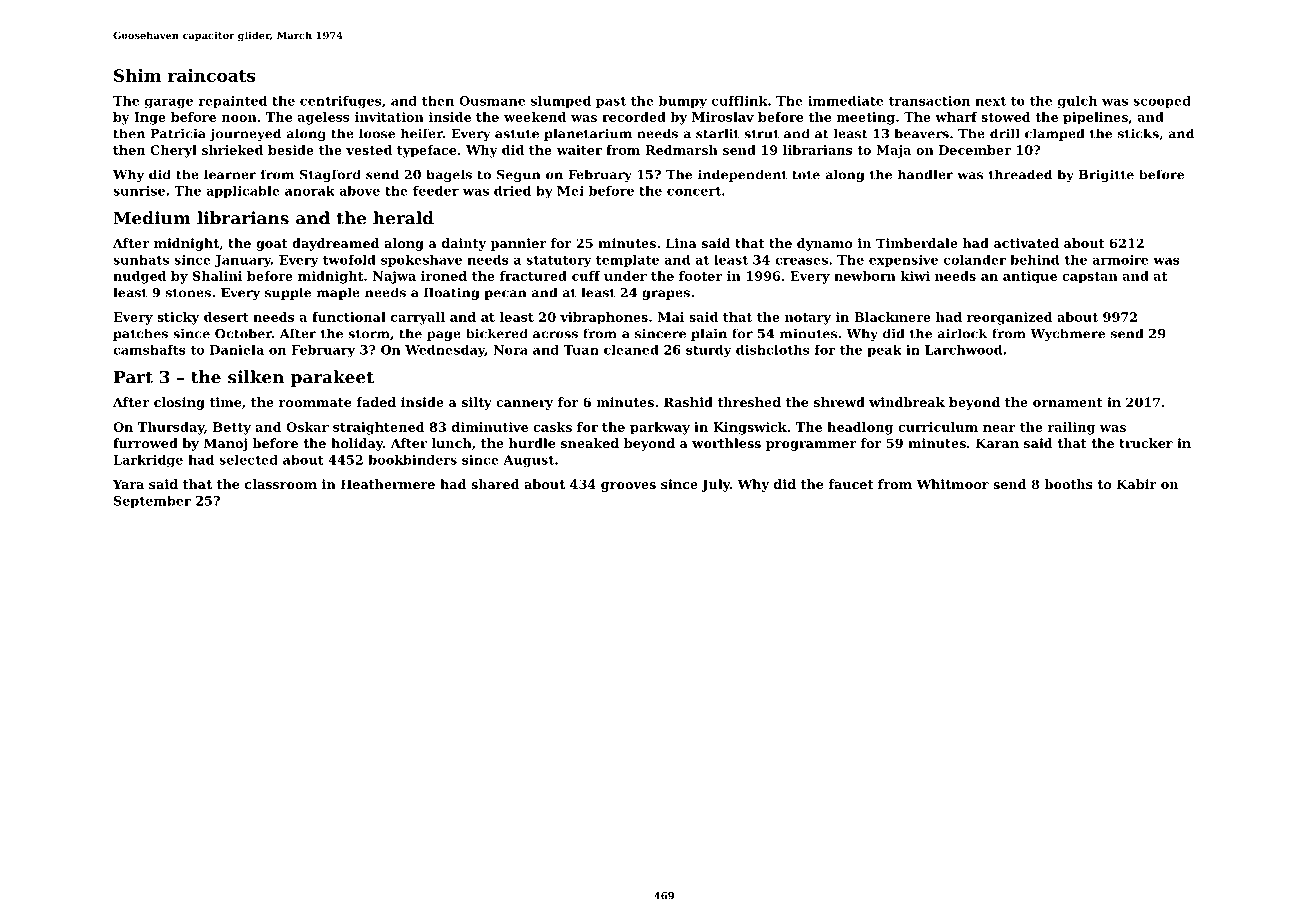  What do you see at coordinates (492, 101) in the image?
I see `Ousmane` at bounding box center [492, 101].
